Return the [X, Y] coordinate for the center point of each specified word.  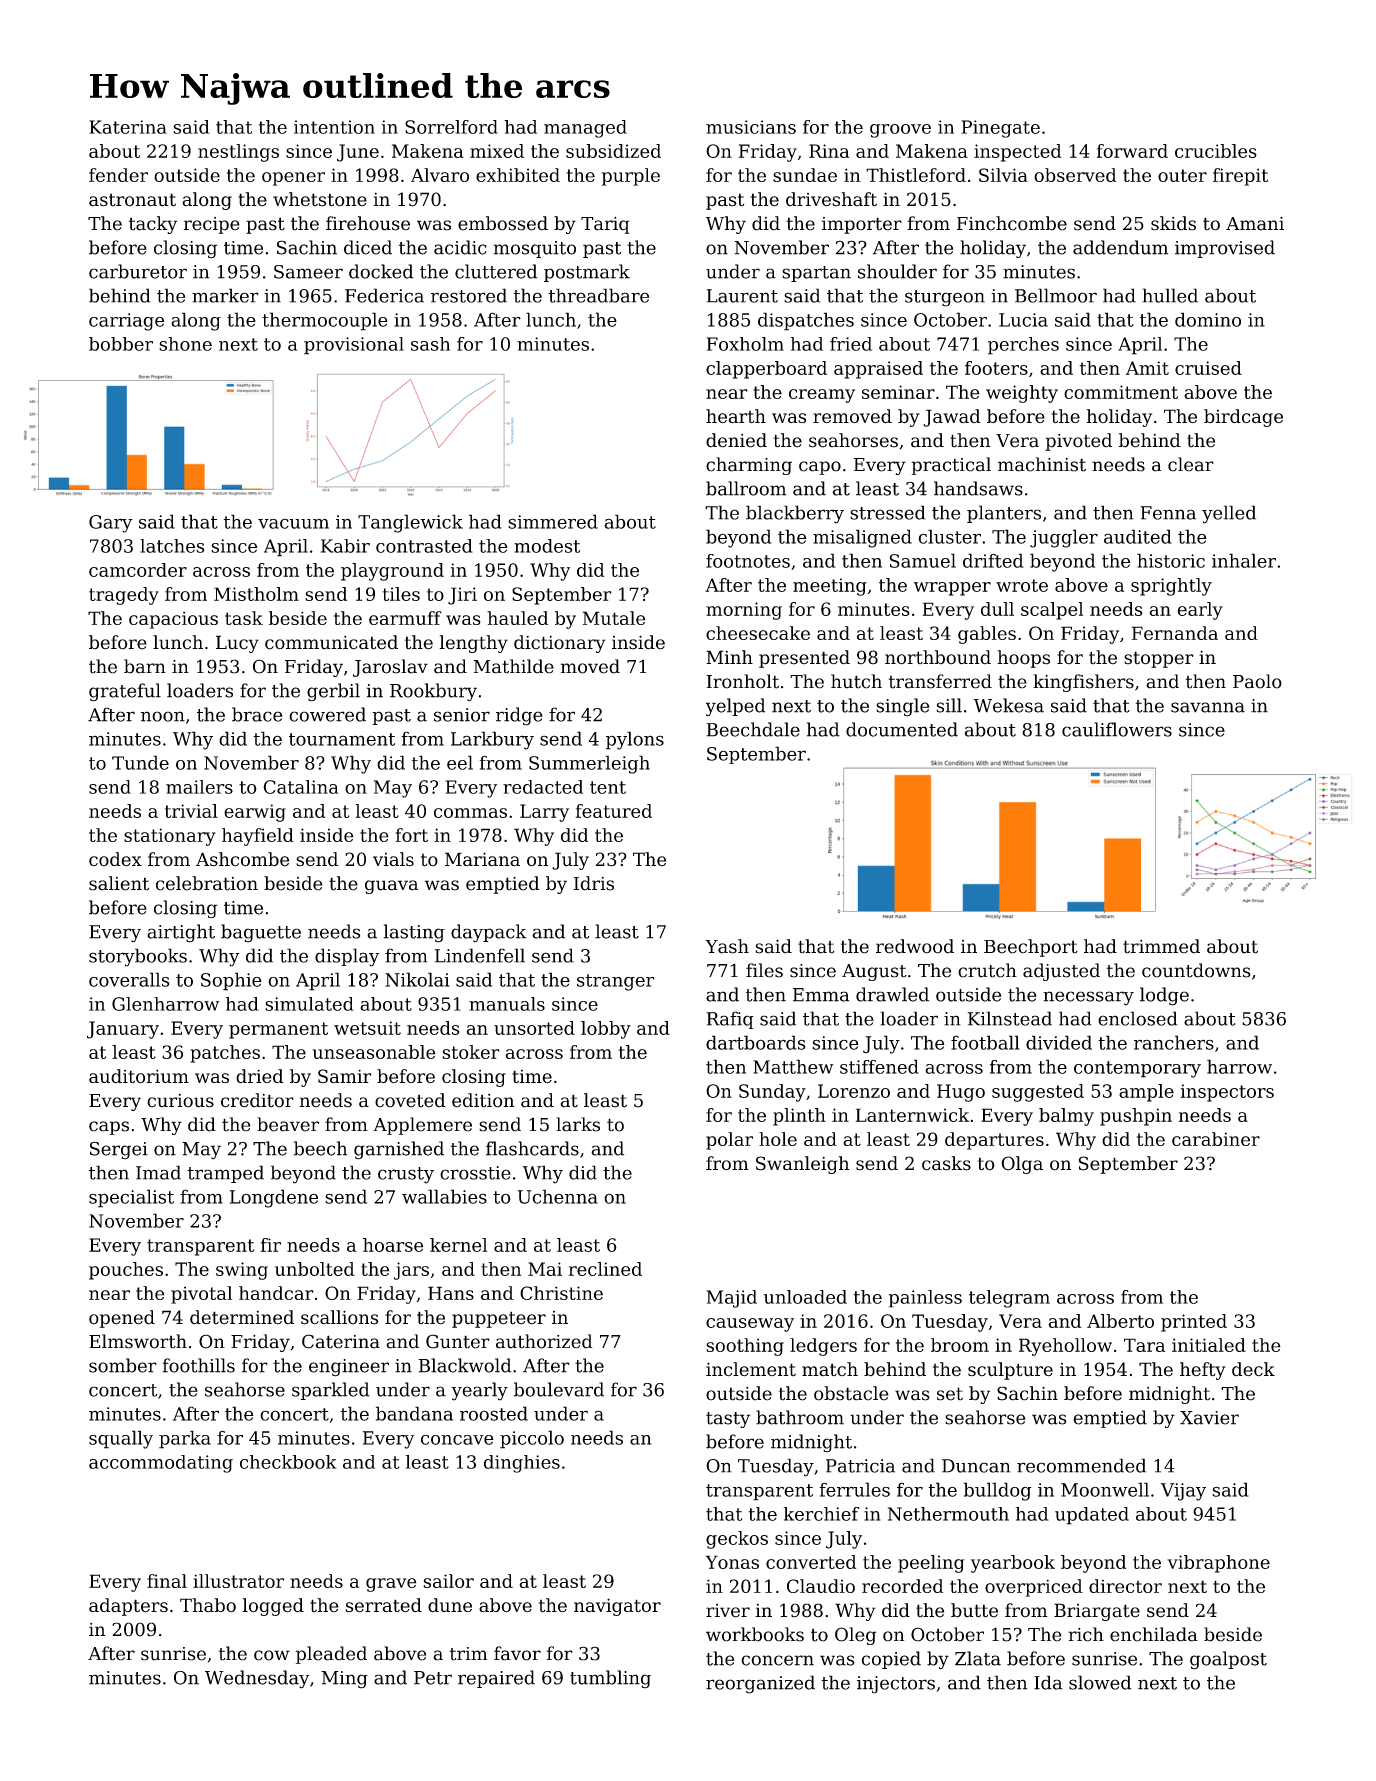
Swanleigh [803, 1165]
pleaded [331, 1655]
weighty [1022, 394]
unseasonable [374, 1052]
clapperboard [766, 370]
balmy [1066, 1117]
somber [123, 1365]
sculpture [1010, 1371]
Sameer [308, 272]
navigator [617, 1607]
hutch [856, 681]
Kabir [345, 546]
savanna [1208, 707]
